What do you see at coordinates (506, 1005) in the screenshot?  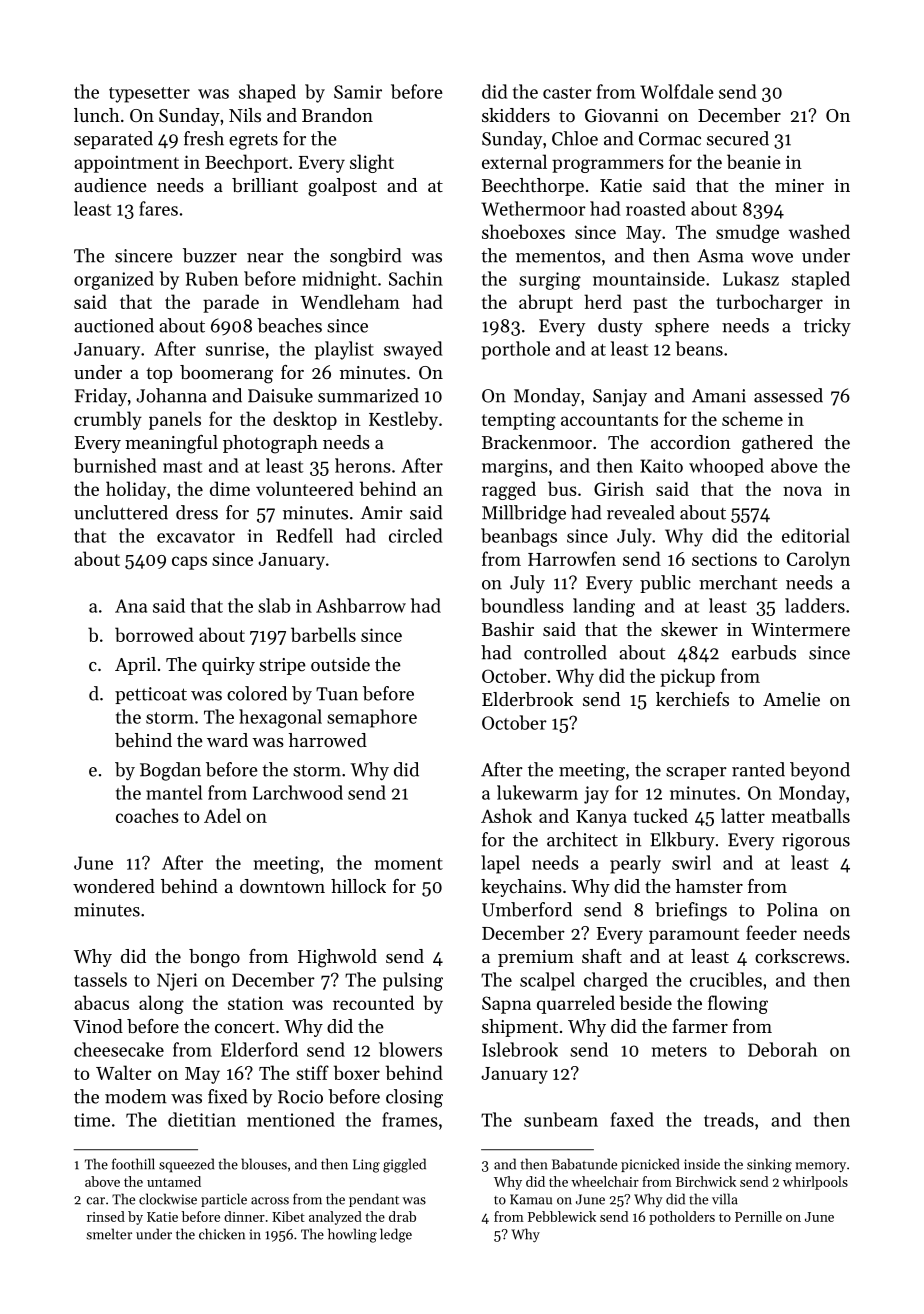 I see `Sapna` at bounding box center [506, 1005].
